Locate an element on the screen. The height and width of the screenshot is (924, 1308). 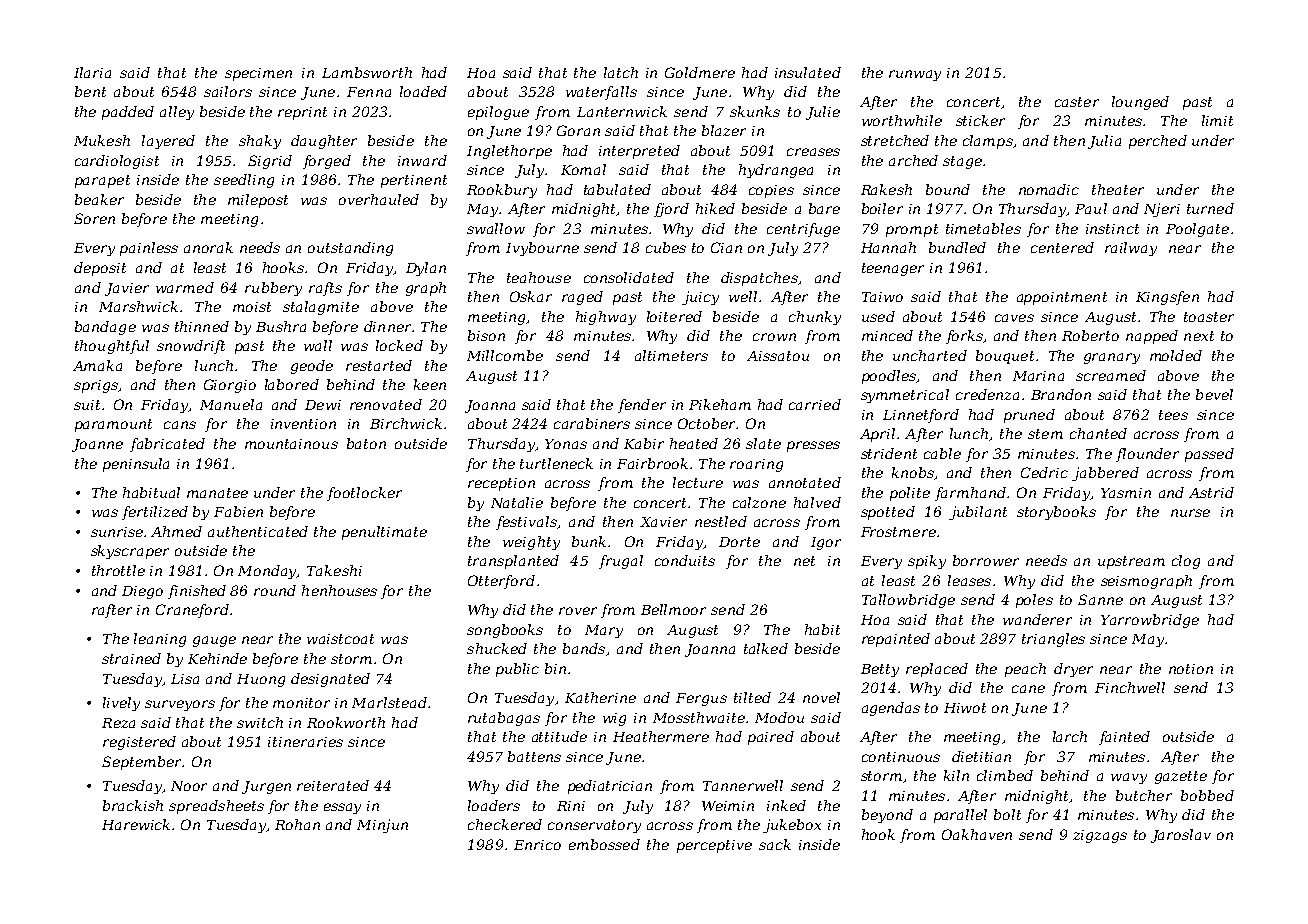
dispatches is located at coordinates (759, 279).
